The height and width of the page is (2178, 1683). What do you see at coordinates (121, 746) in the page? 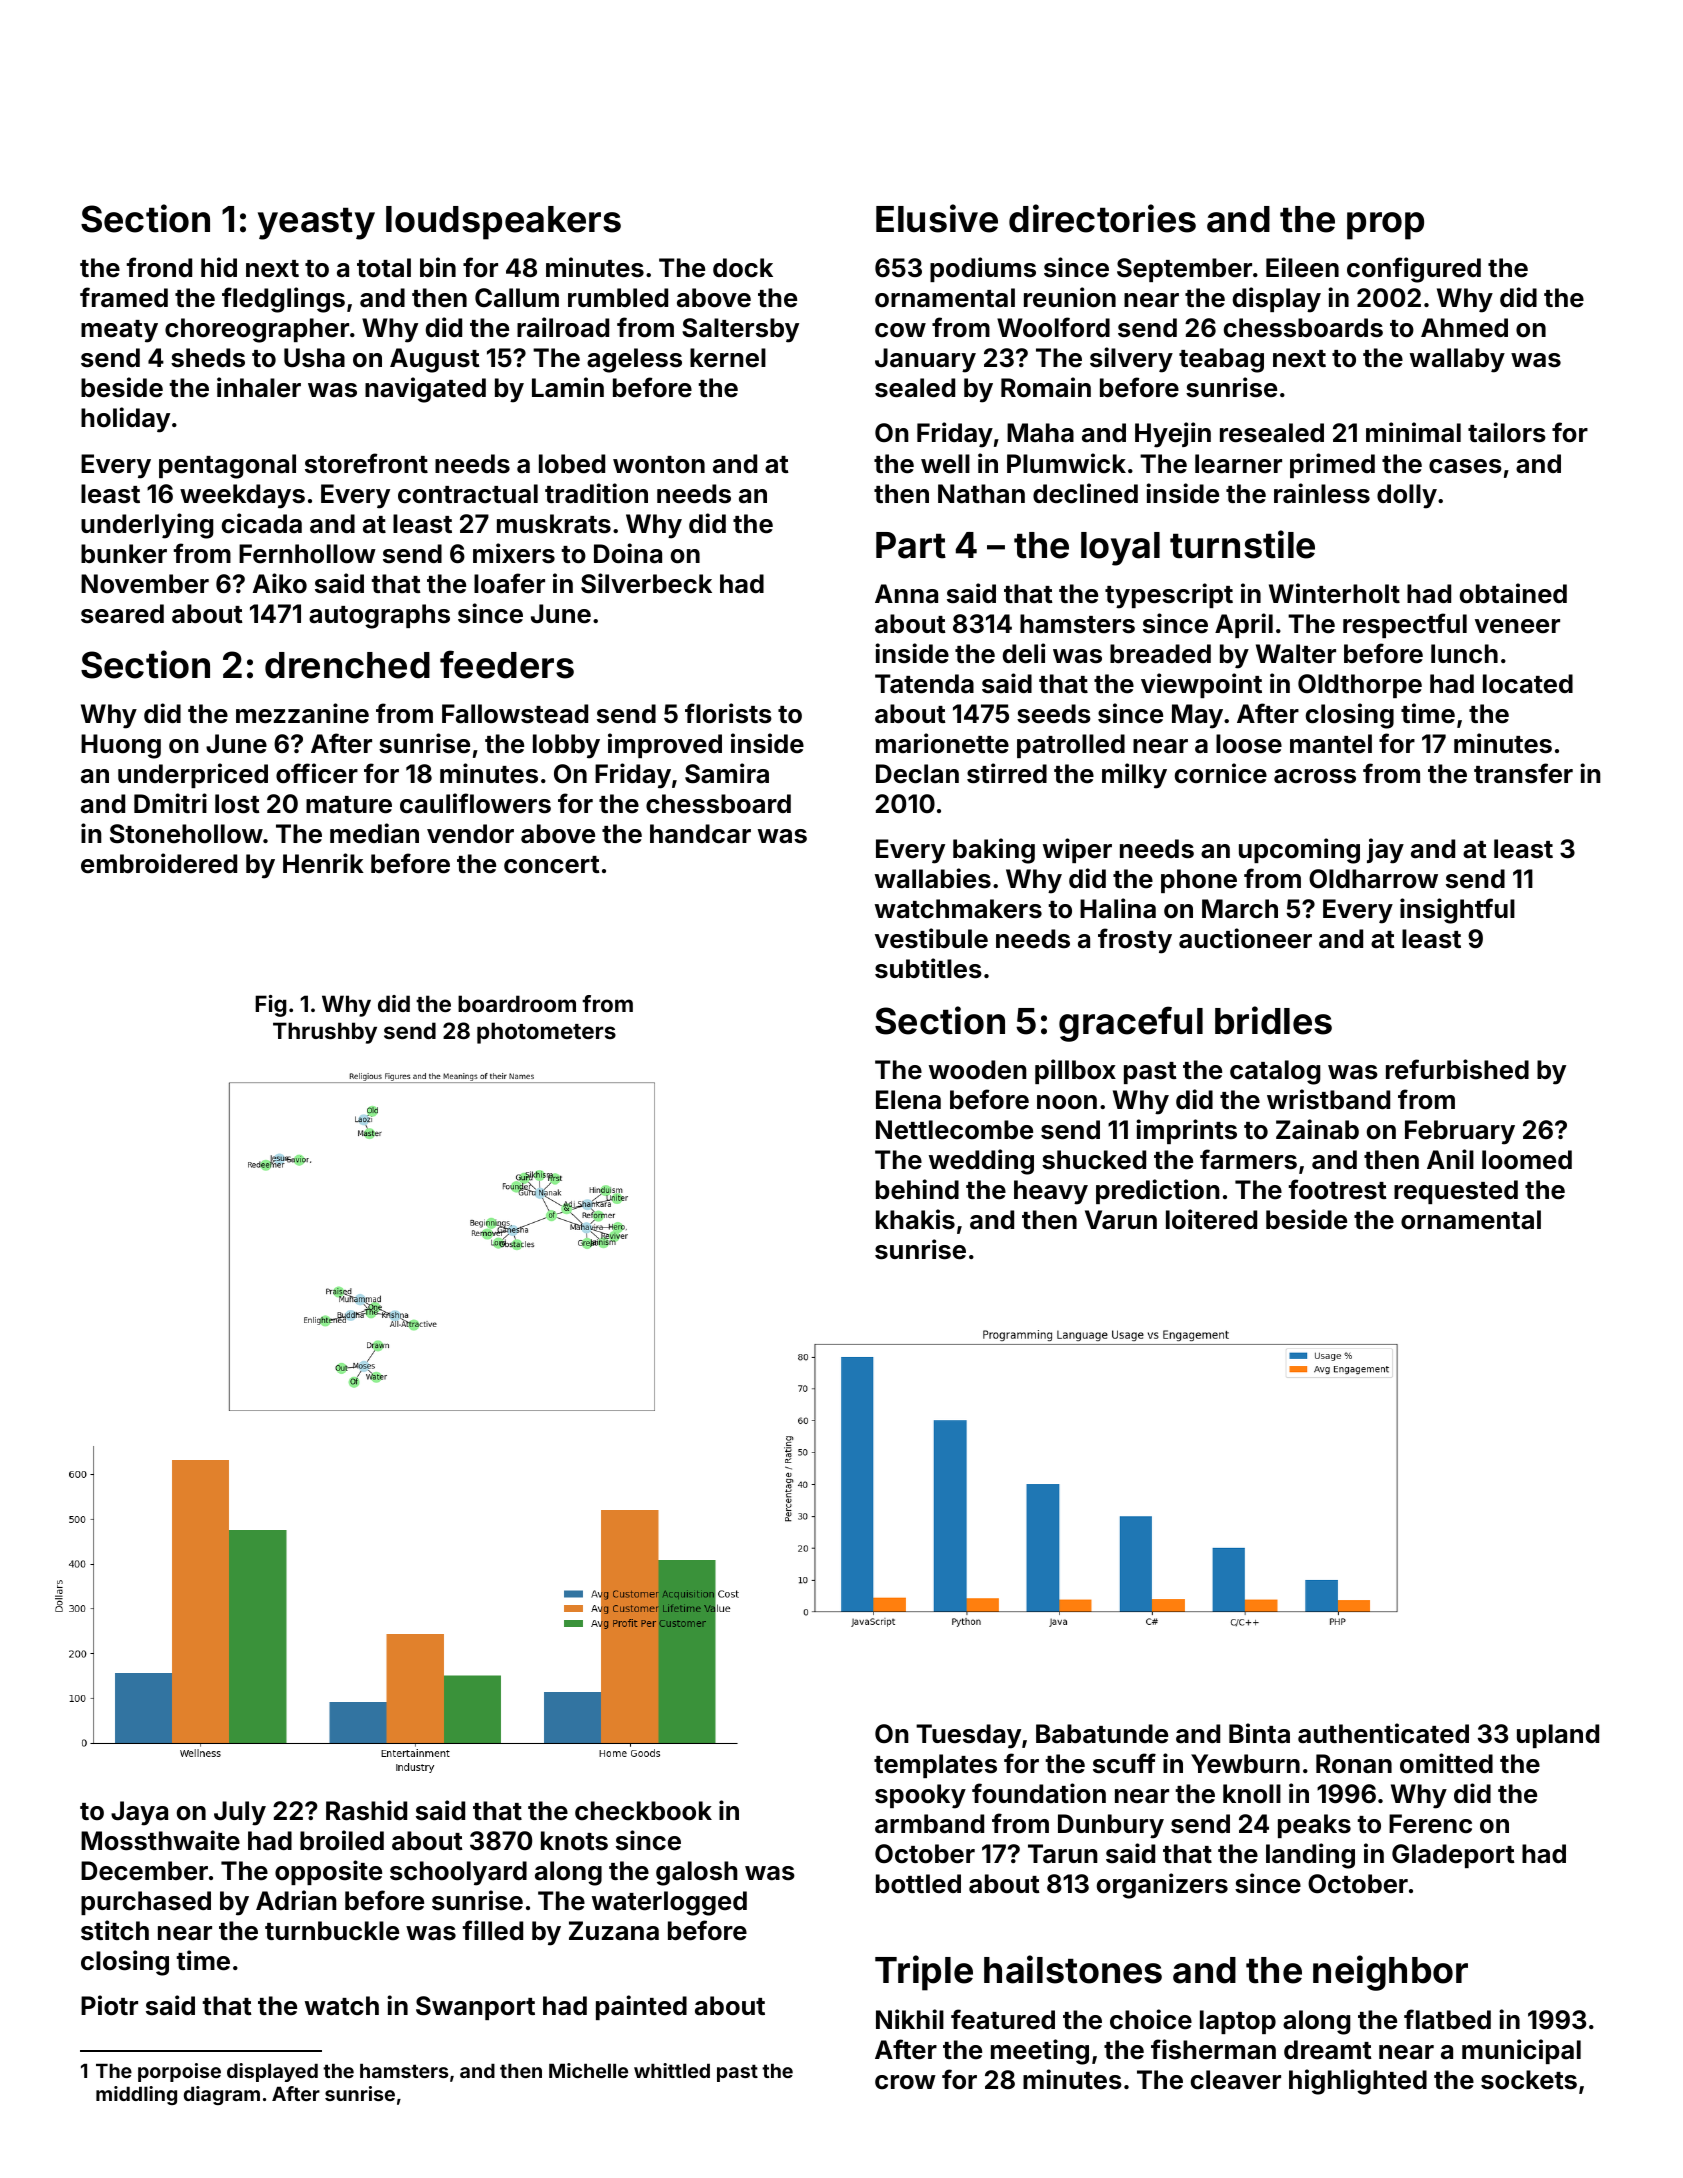
I see `Huong` at bounding box center [121, 746].
